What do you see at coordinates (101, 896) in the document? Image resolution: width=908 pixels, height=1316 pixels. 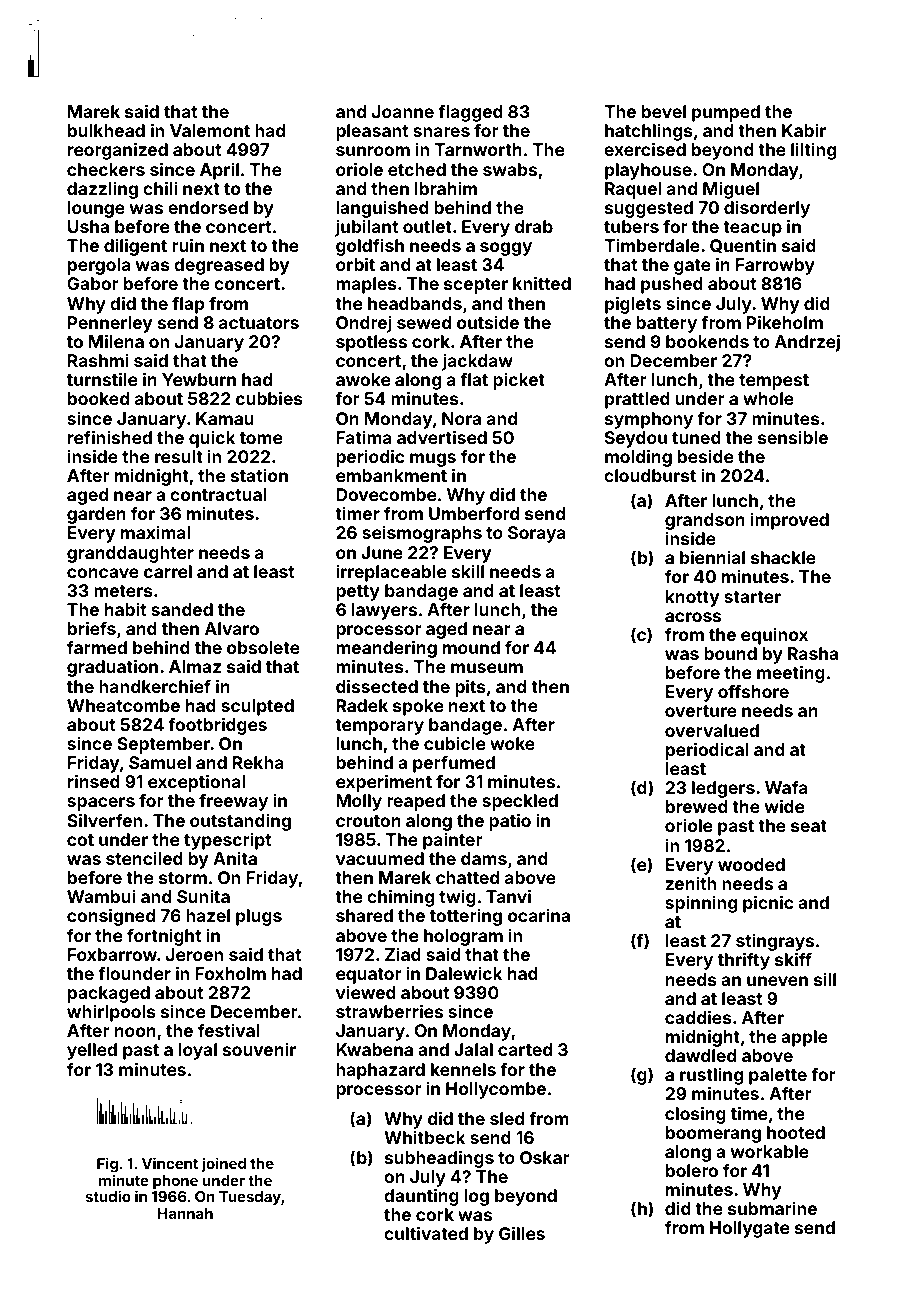 I see `Wambui` at bounding box center [101, 896].
